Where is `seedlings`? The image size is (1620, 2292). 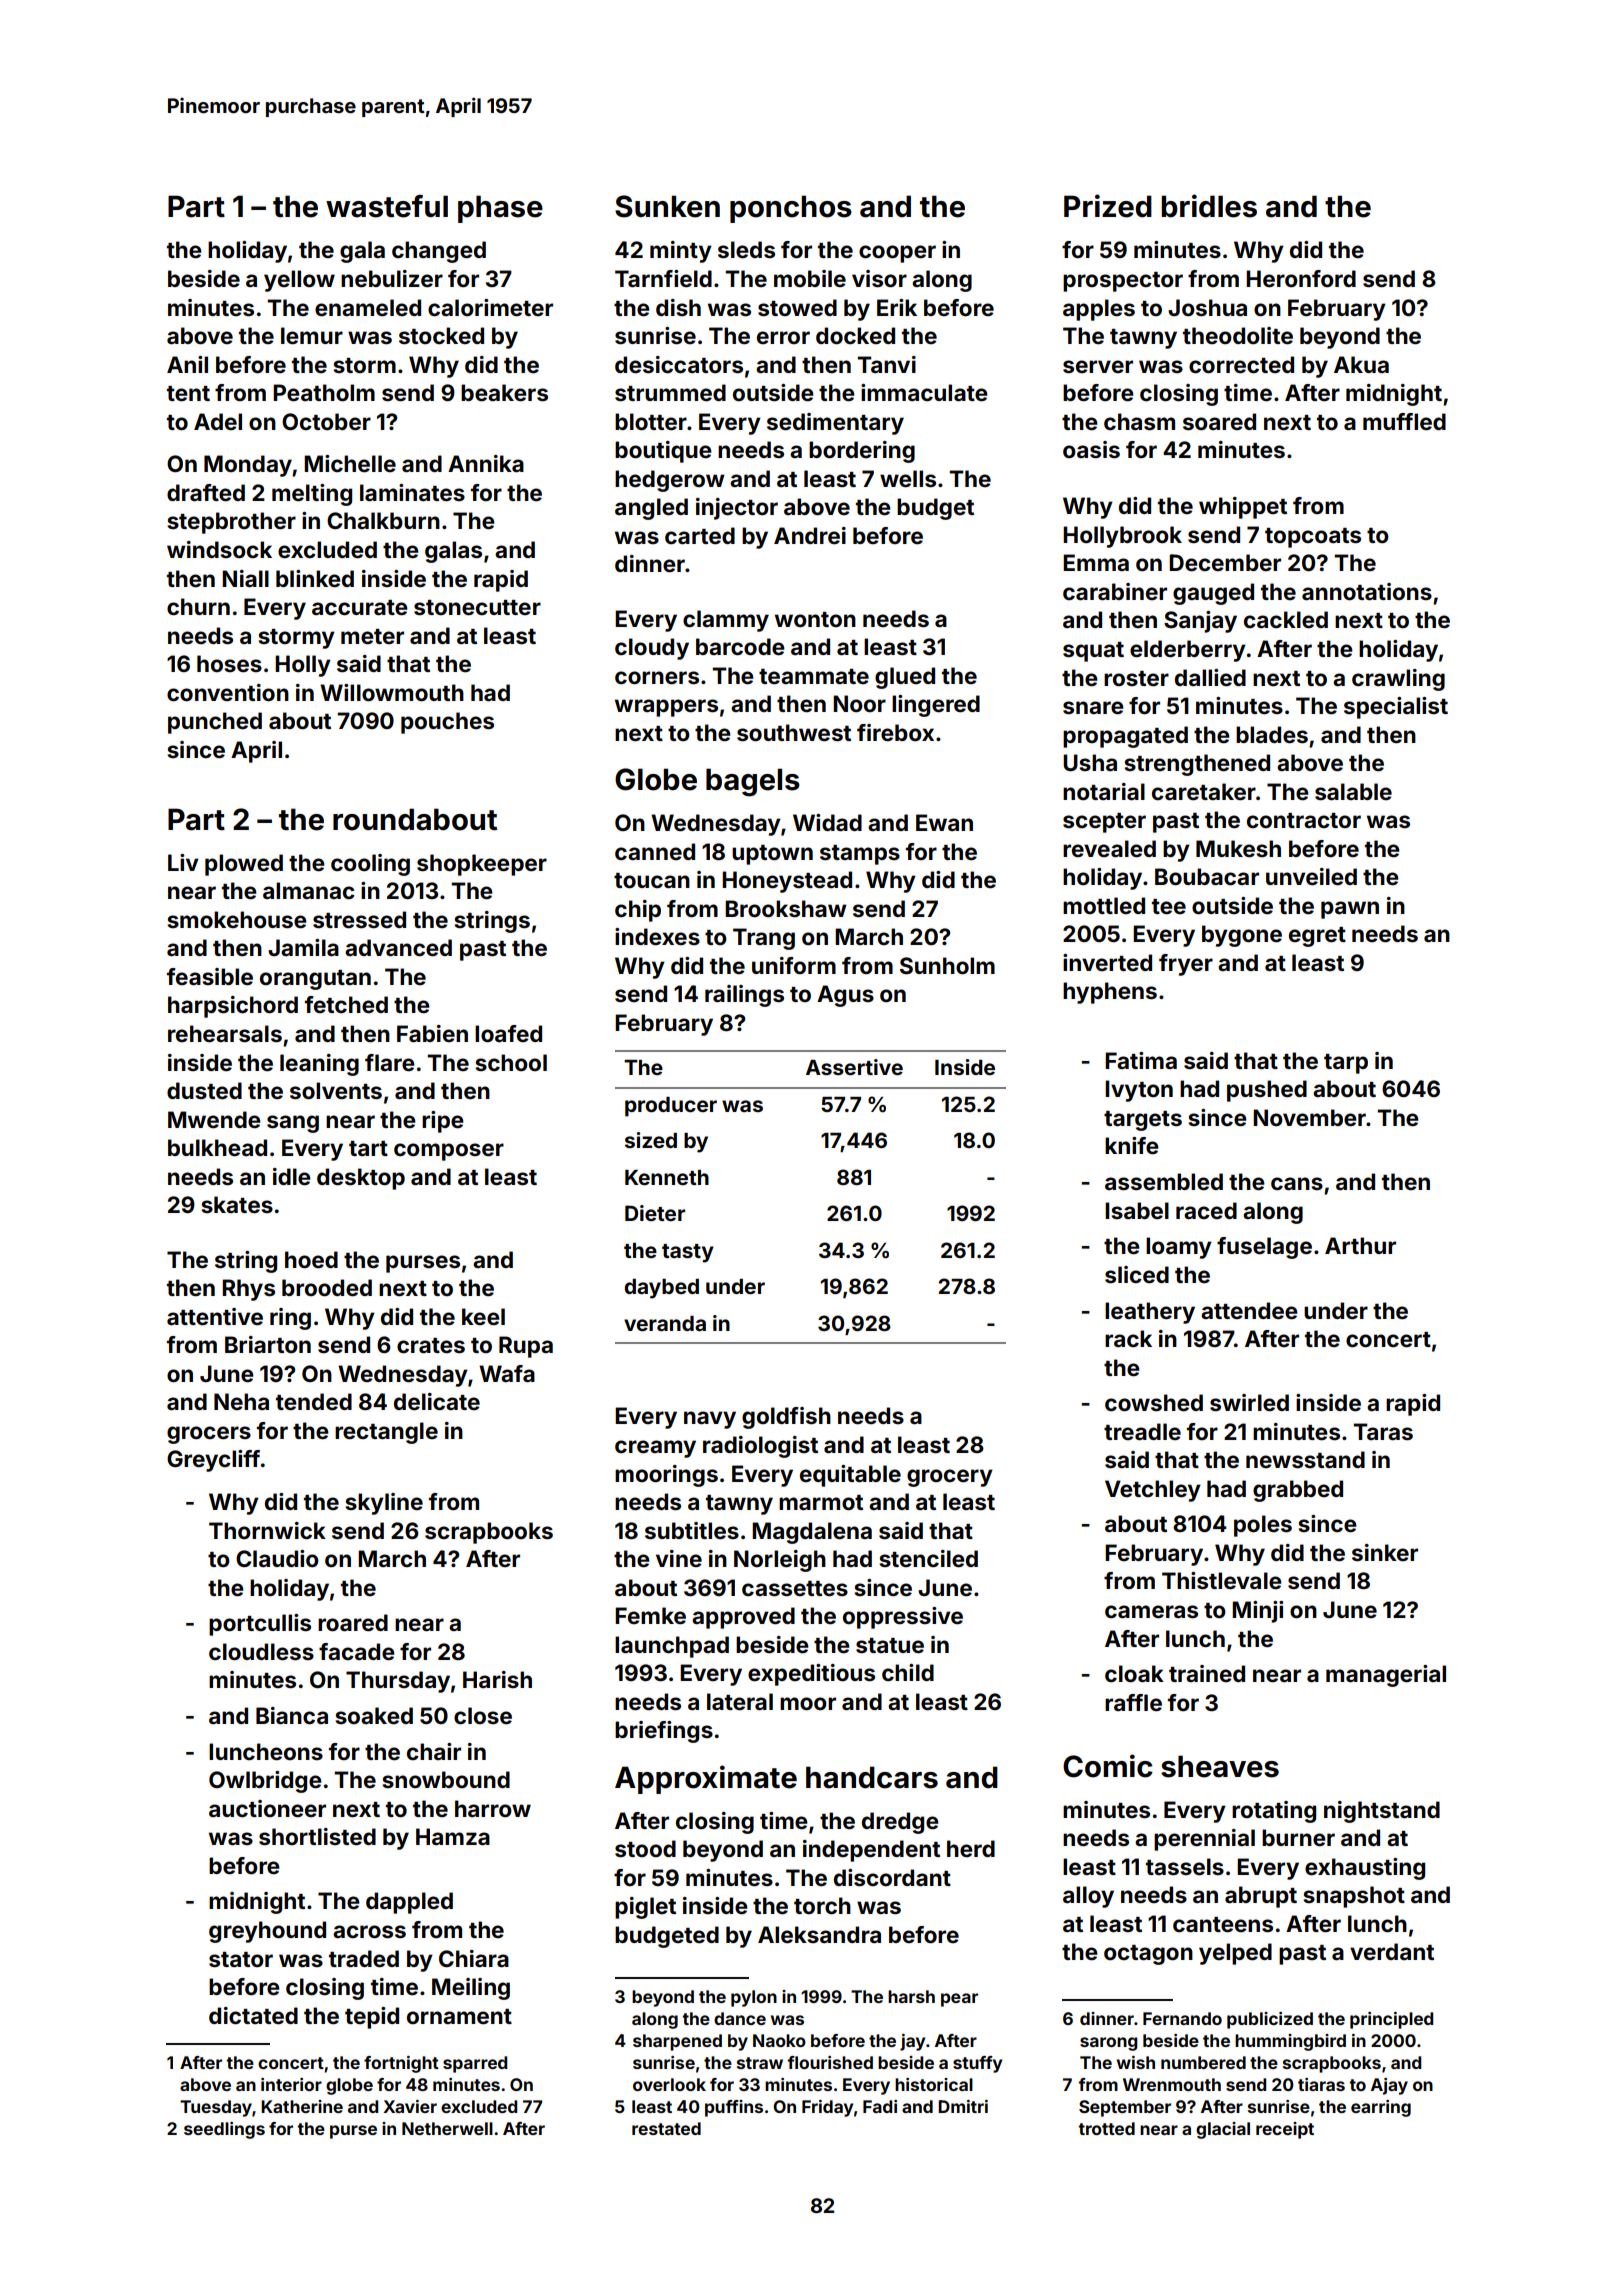
seedlings is located at coordinates (224, 2130).
